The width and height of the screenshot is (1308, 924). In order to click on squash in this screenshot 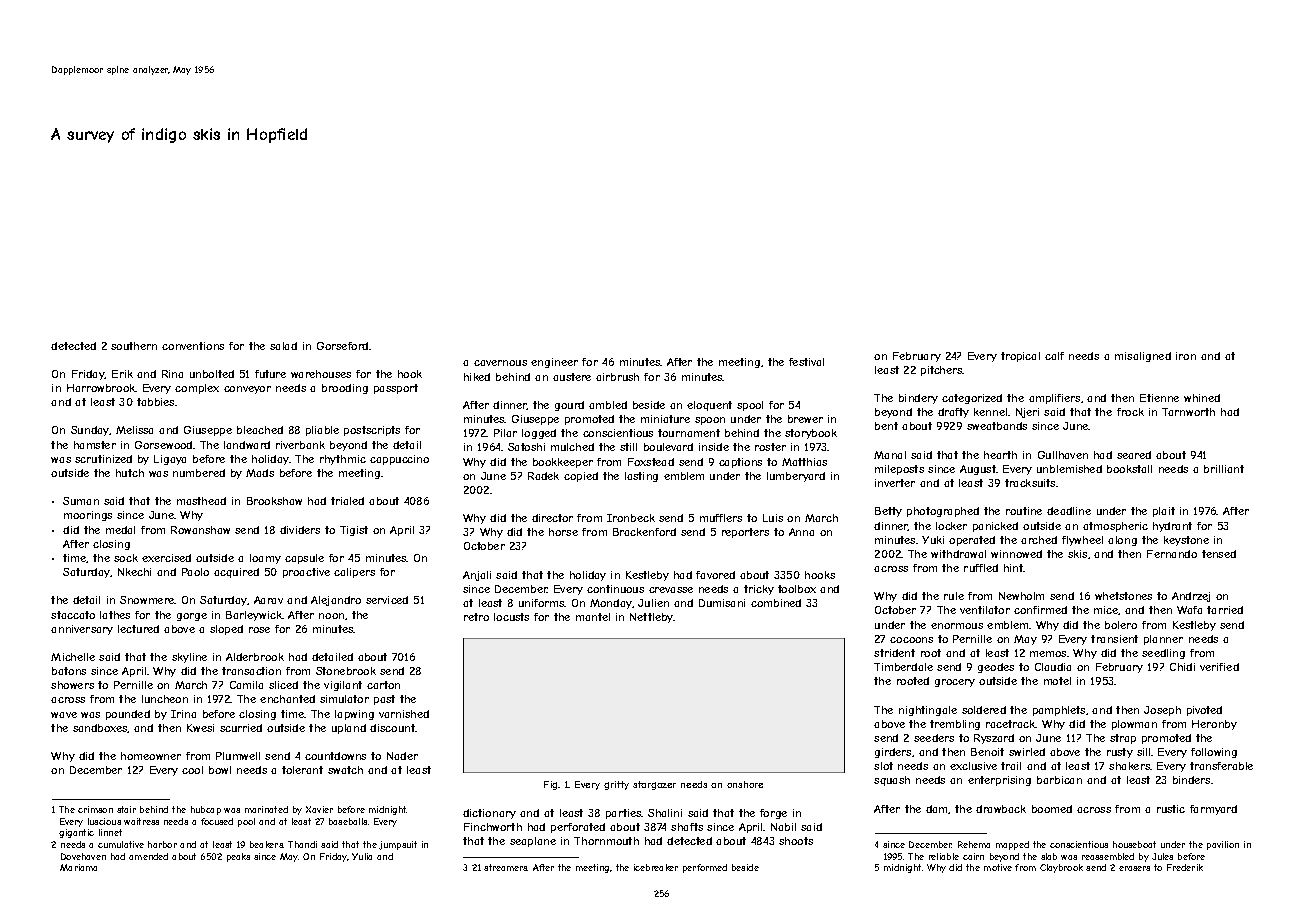, I will do `click(892, 781)`.
